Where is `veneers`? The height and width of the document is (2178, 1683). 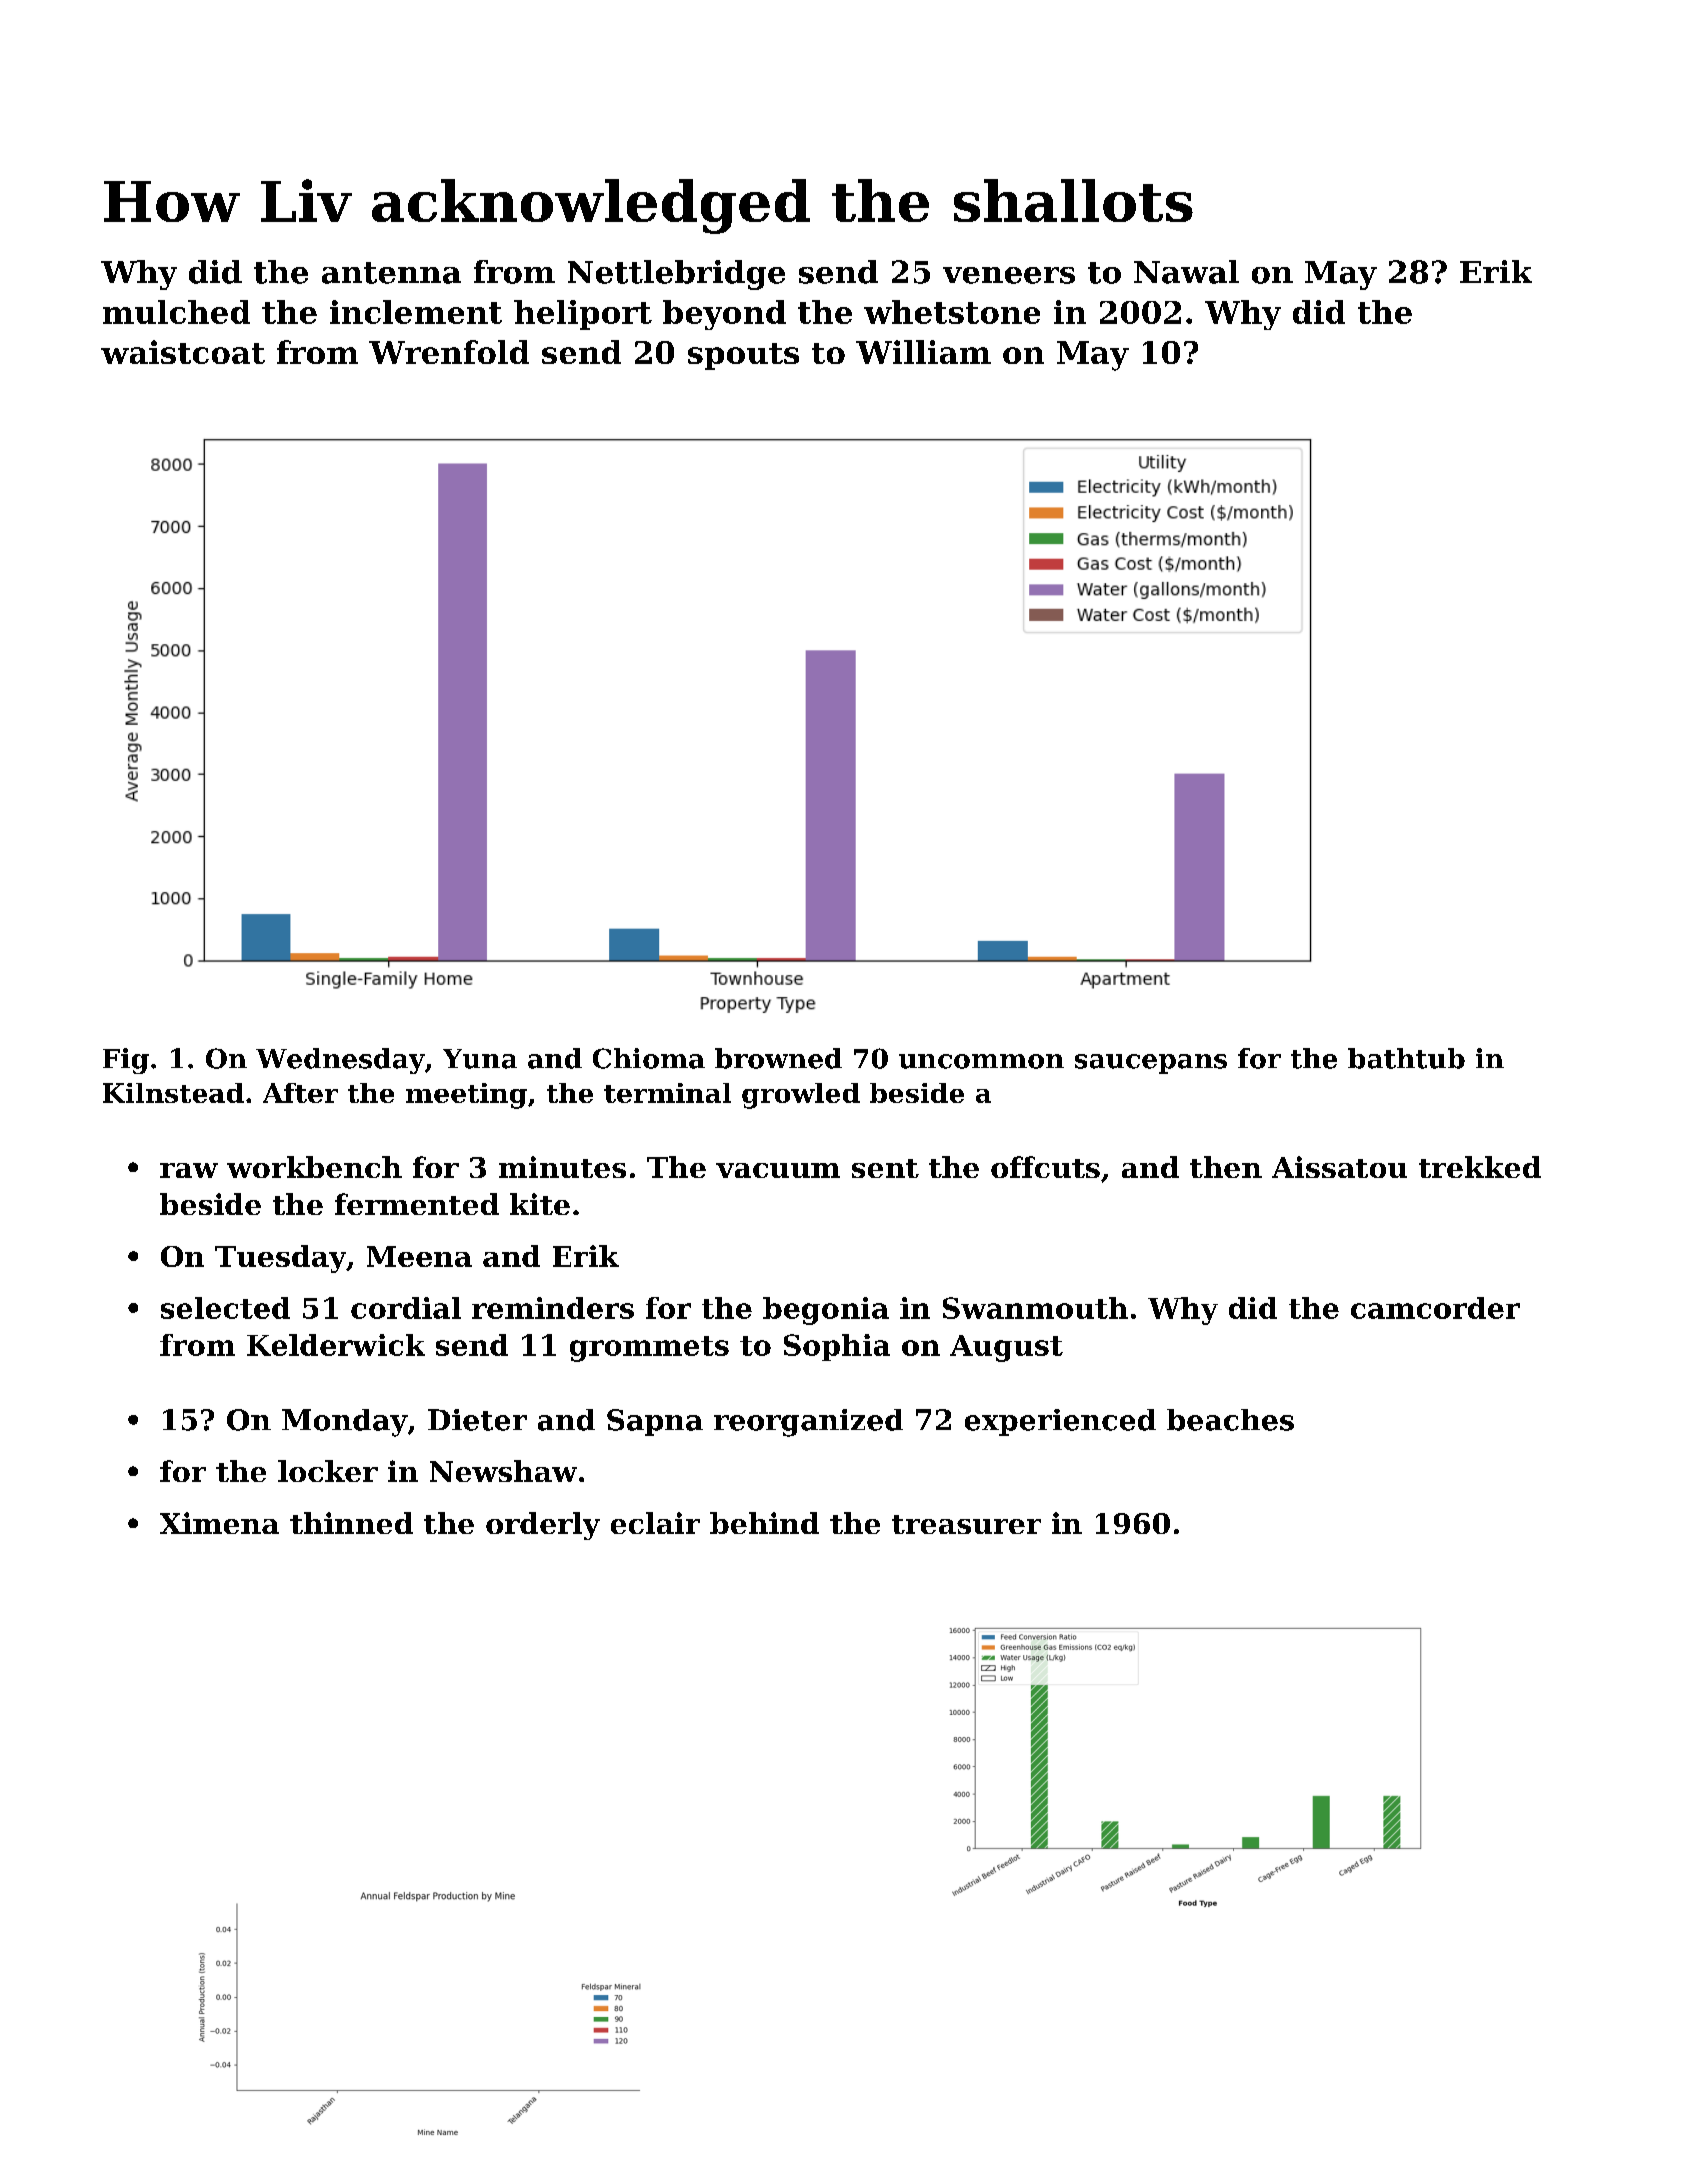
veneers is located at coordinates (1009, 275).
